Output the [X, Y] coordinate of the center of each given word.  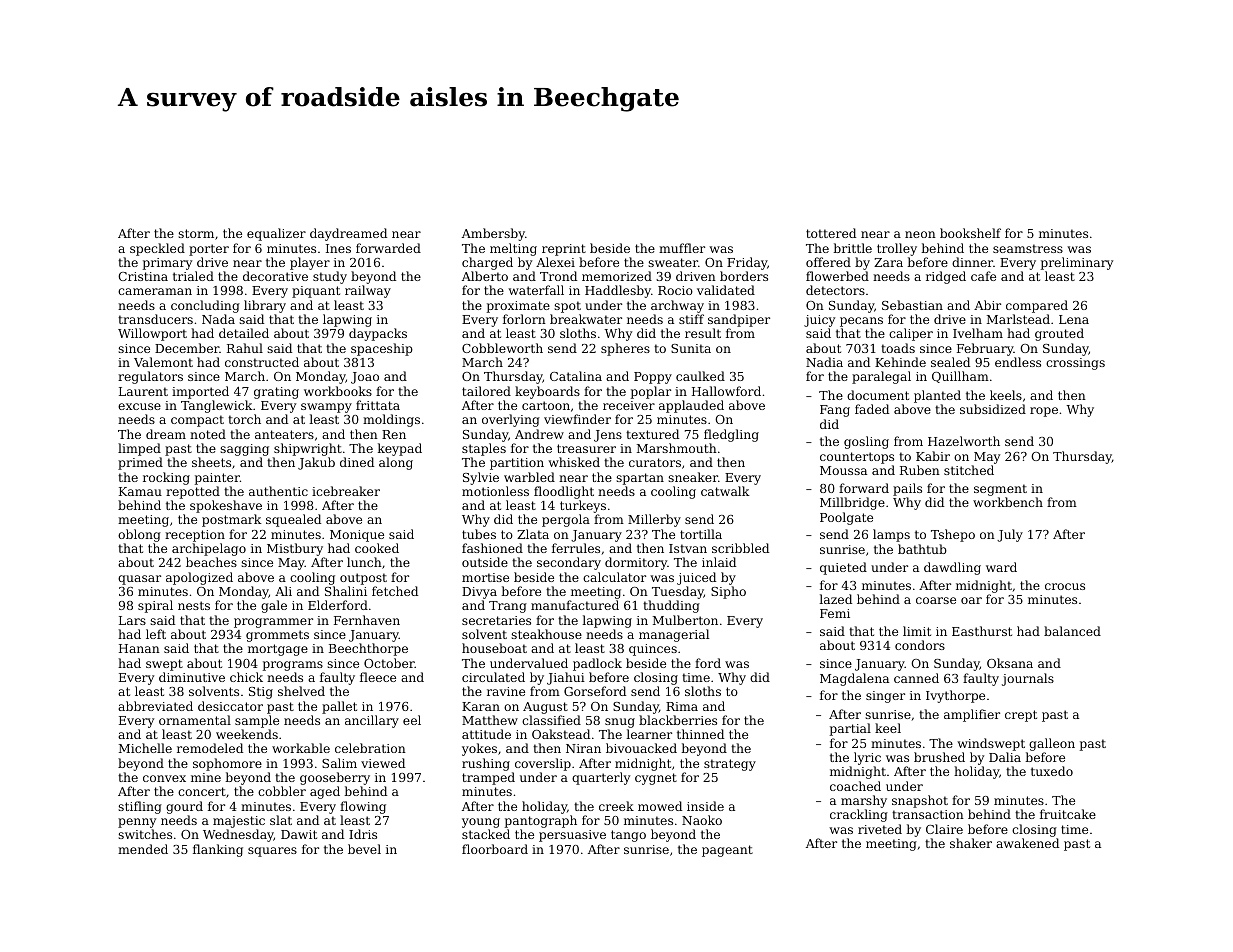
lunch [364, 562]
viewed [383, 763]
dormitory [636, 563]
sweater [673, 262]
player [310, 263]
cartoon [546, 405]
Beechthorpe [368, 649]
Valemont [163, 362]
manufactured [575, 605]
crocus [1065, 586]
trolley [897, 249]
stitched [969, 470]
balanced [1072, 631]
